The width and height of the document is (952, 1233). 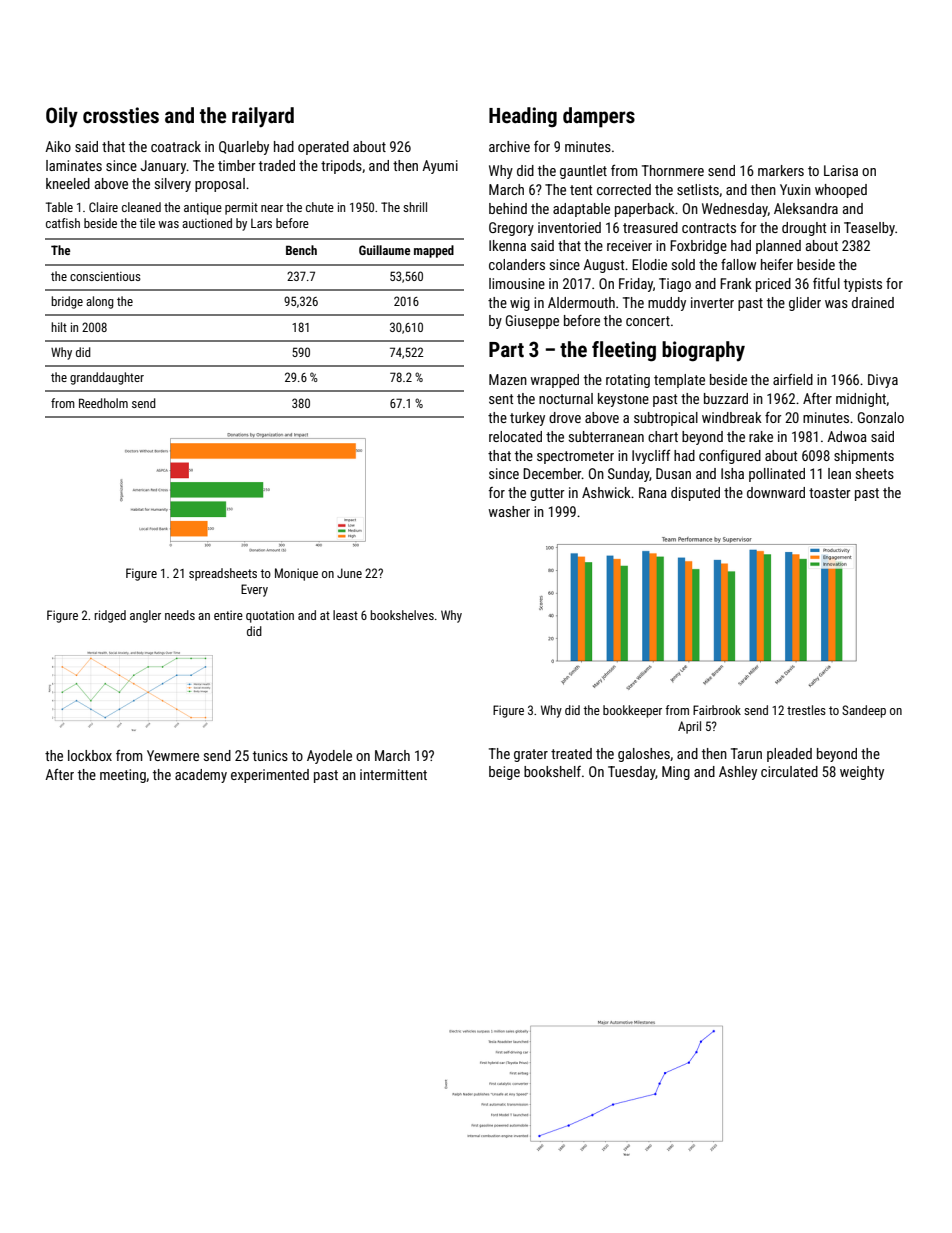 I want to click on shrill, so click(x=415, y=207).
